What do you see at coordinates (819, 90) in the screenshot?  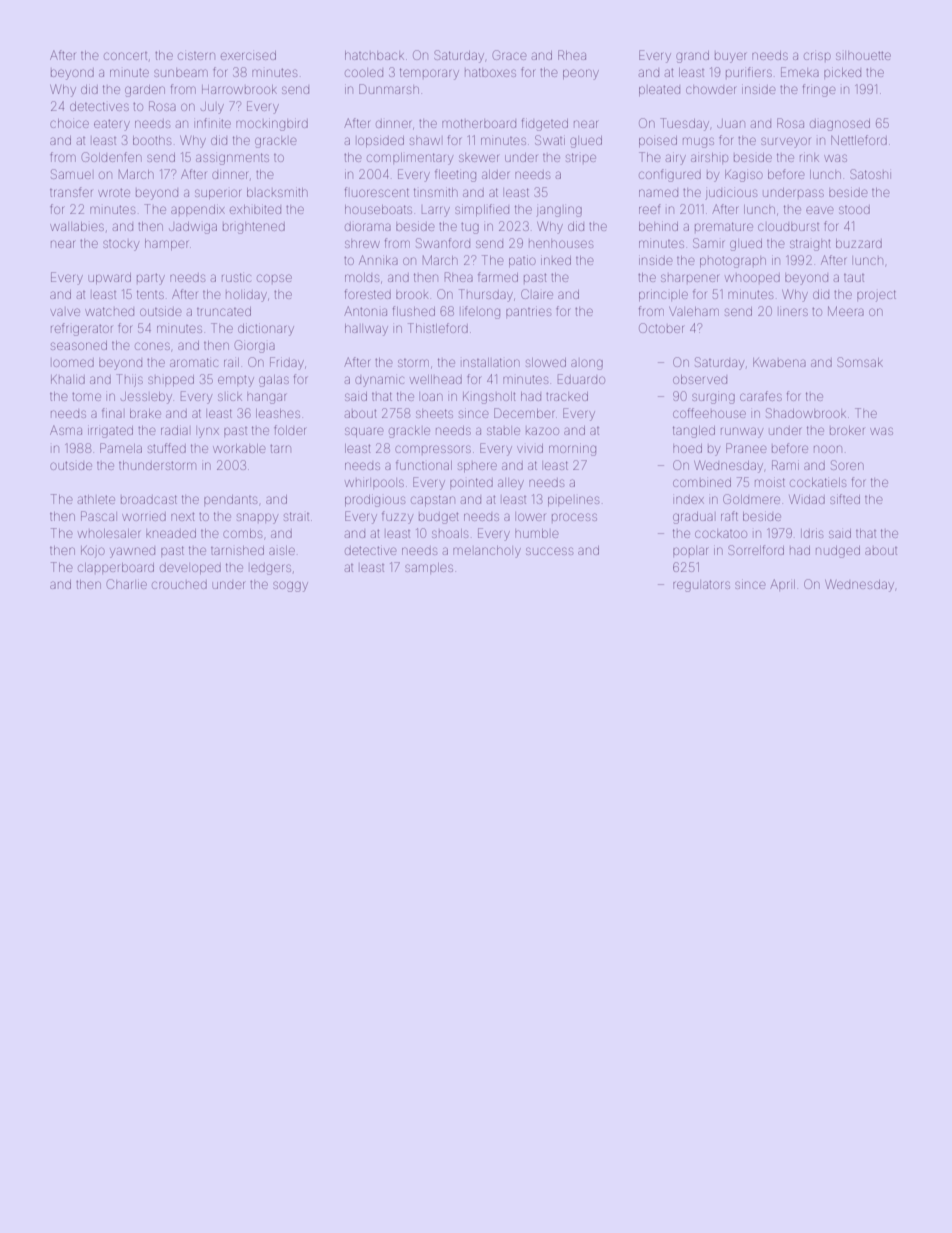 I see `fringe` at bounding box center [819, 90].
